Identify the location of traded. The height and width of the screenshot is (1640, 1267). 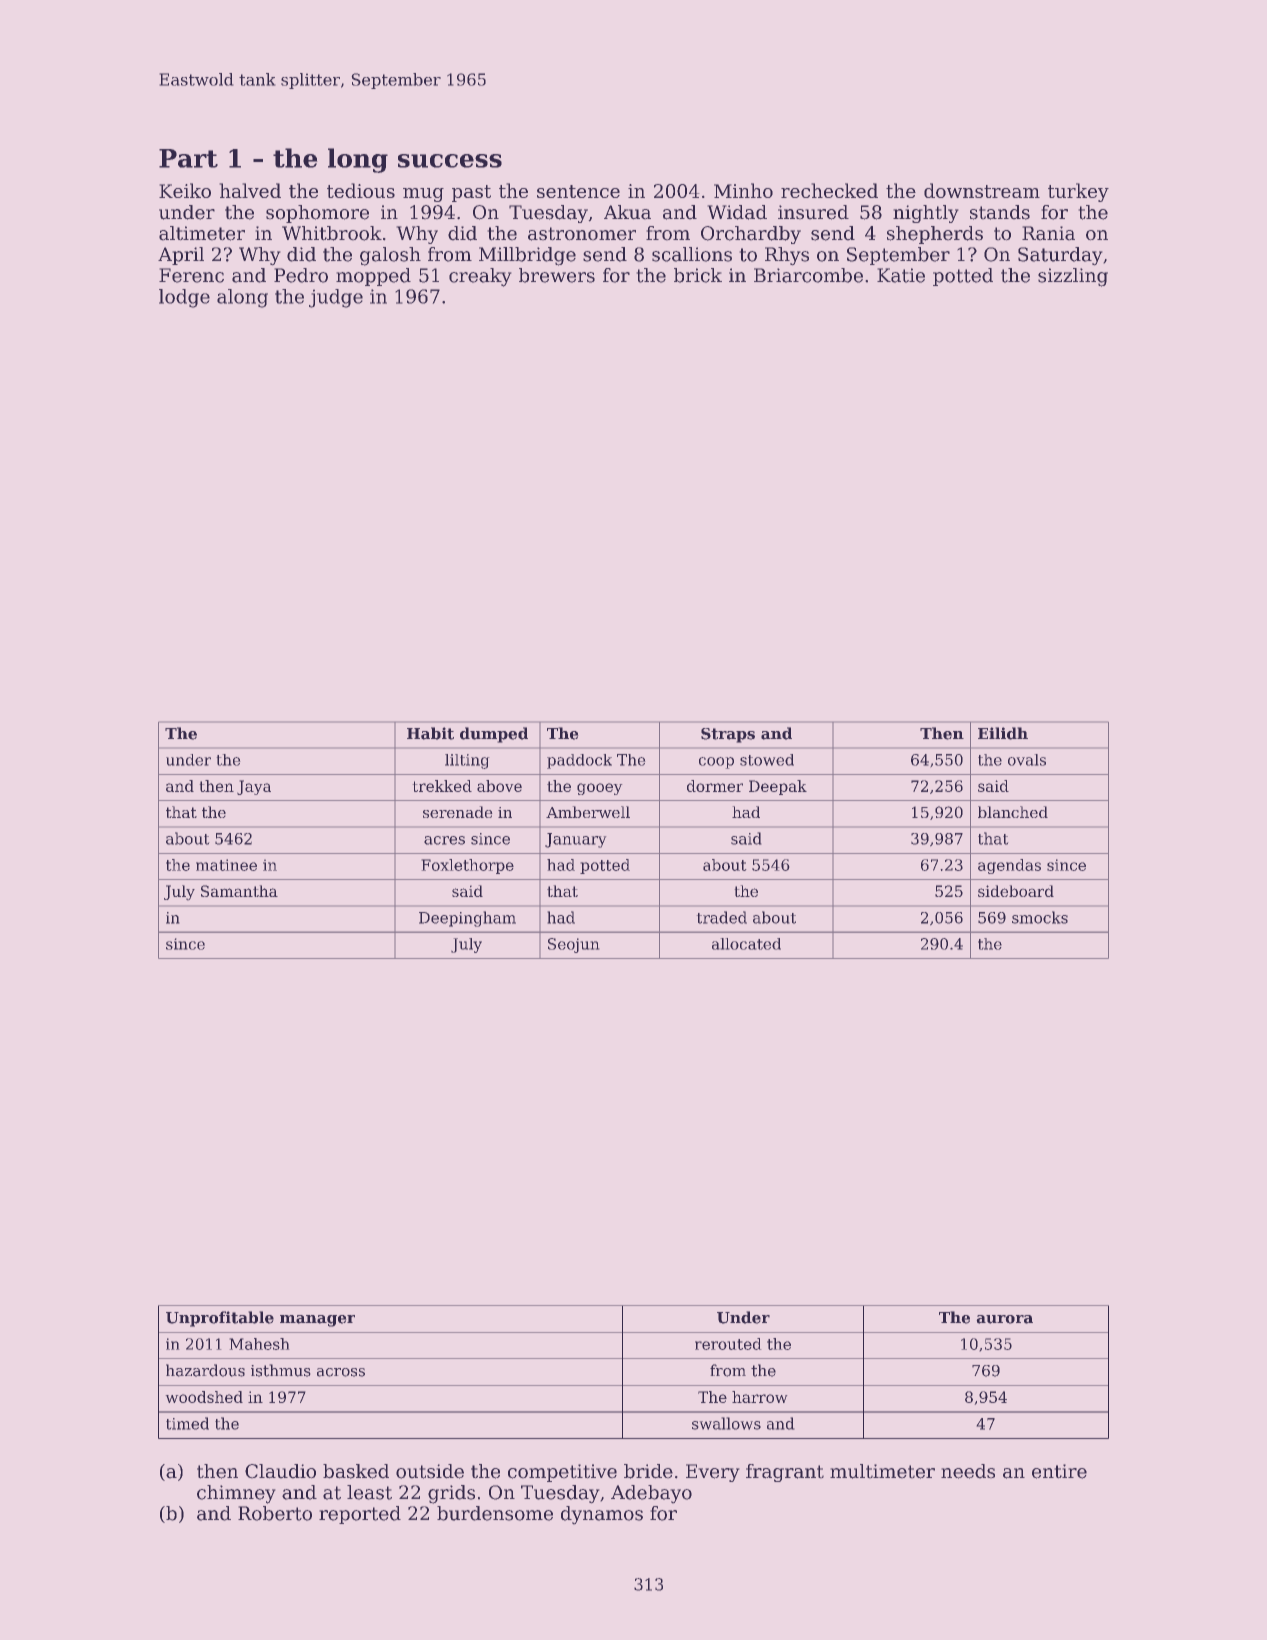
(721, 917).
